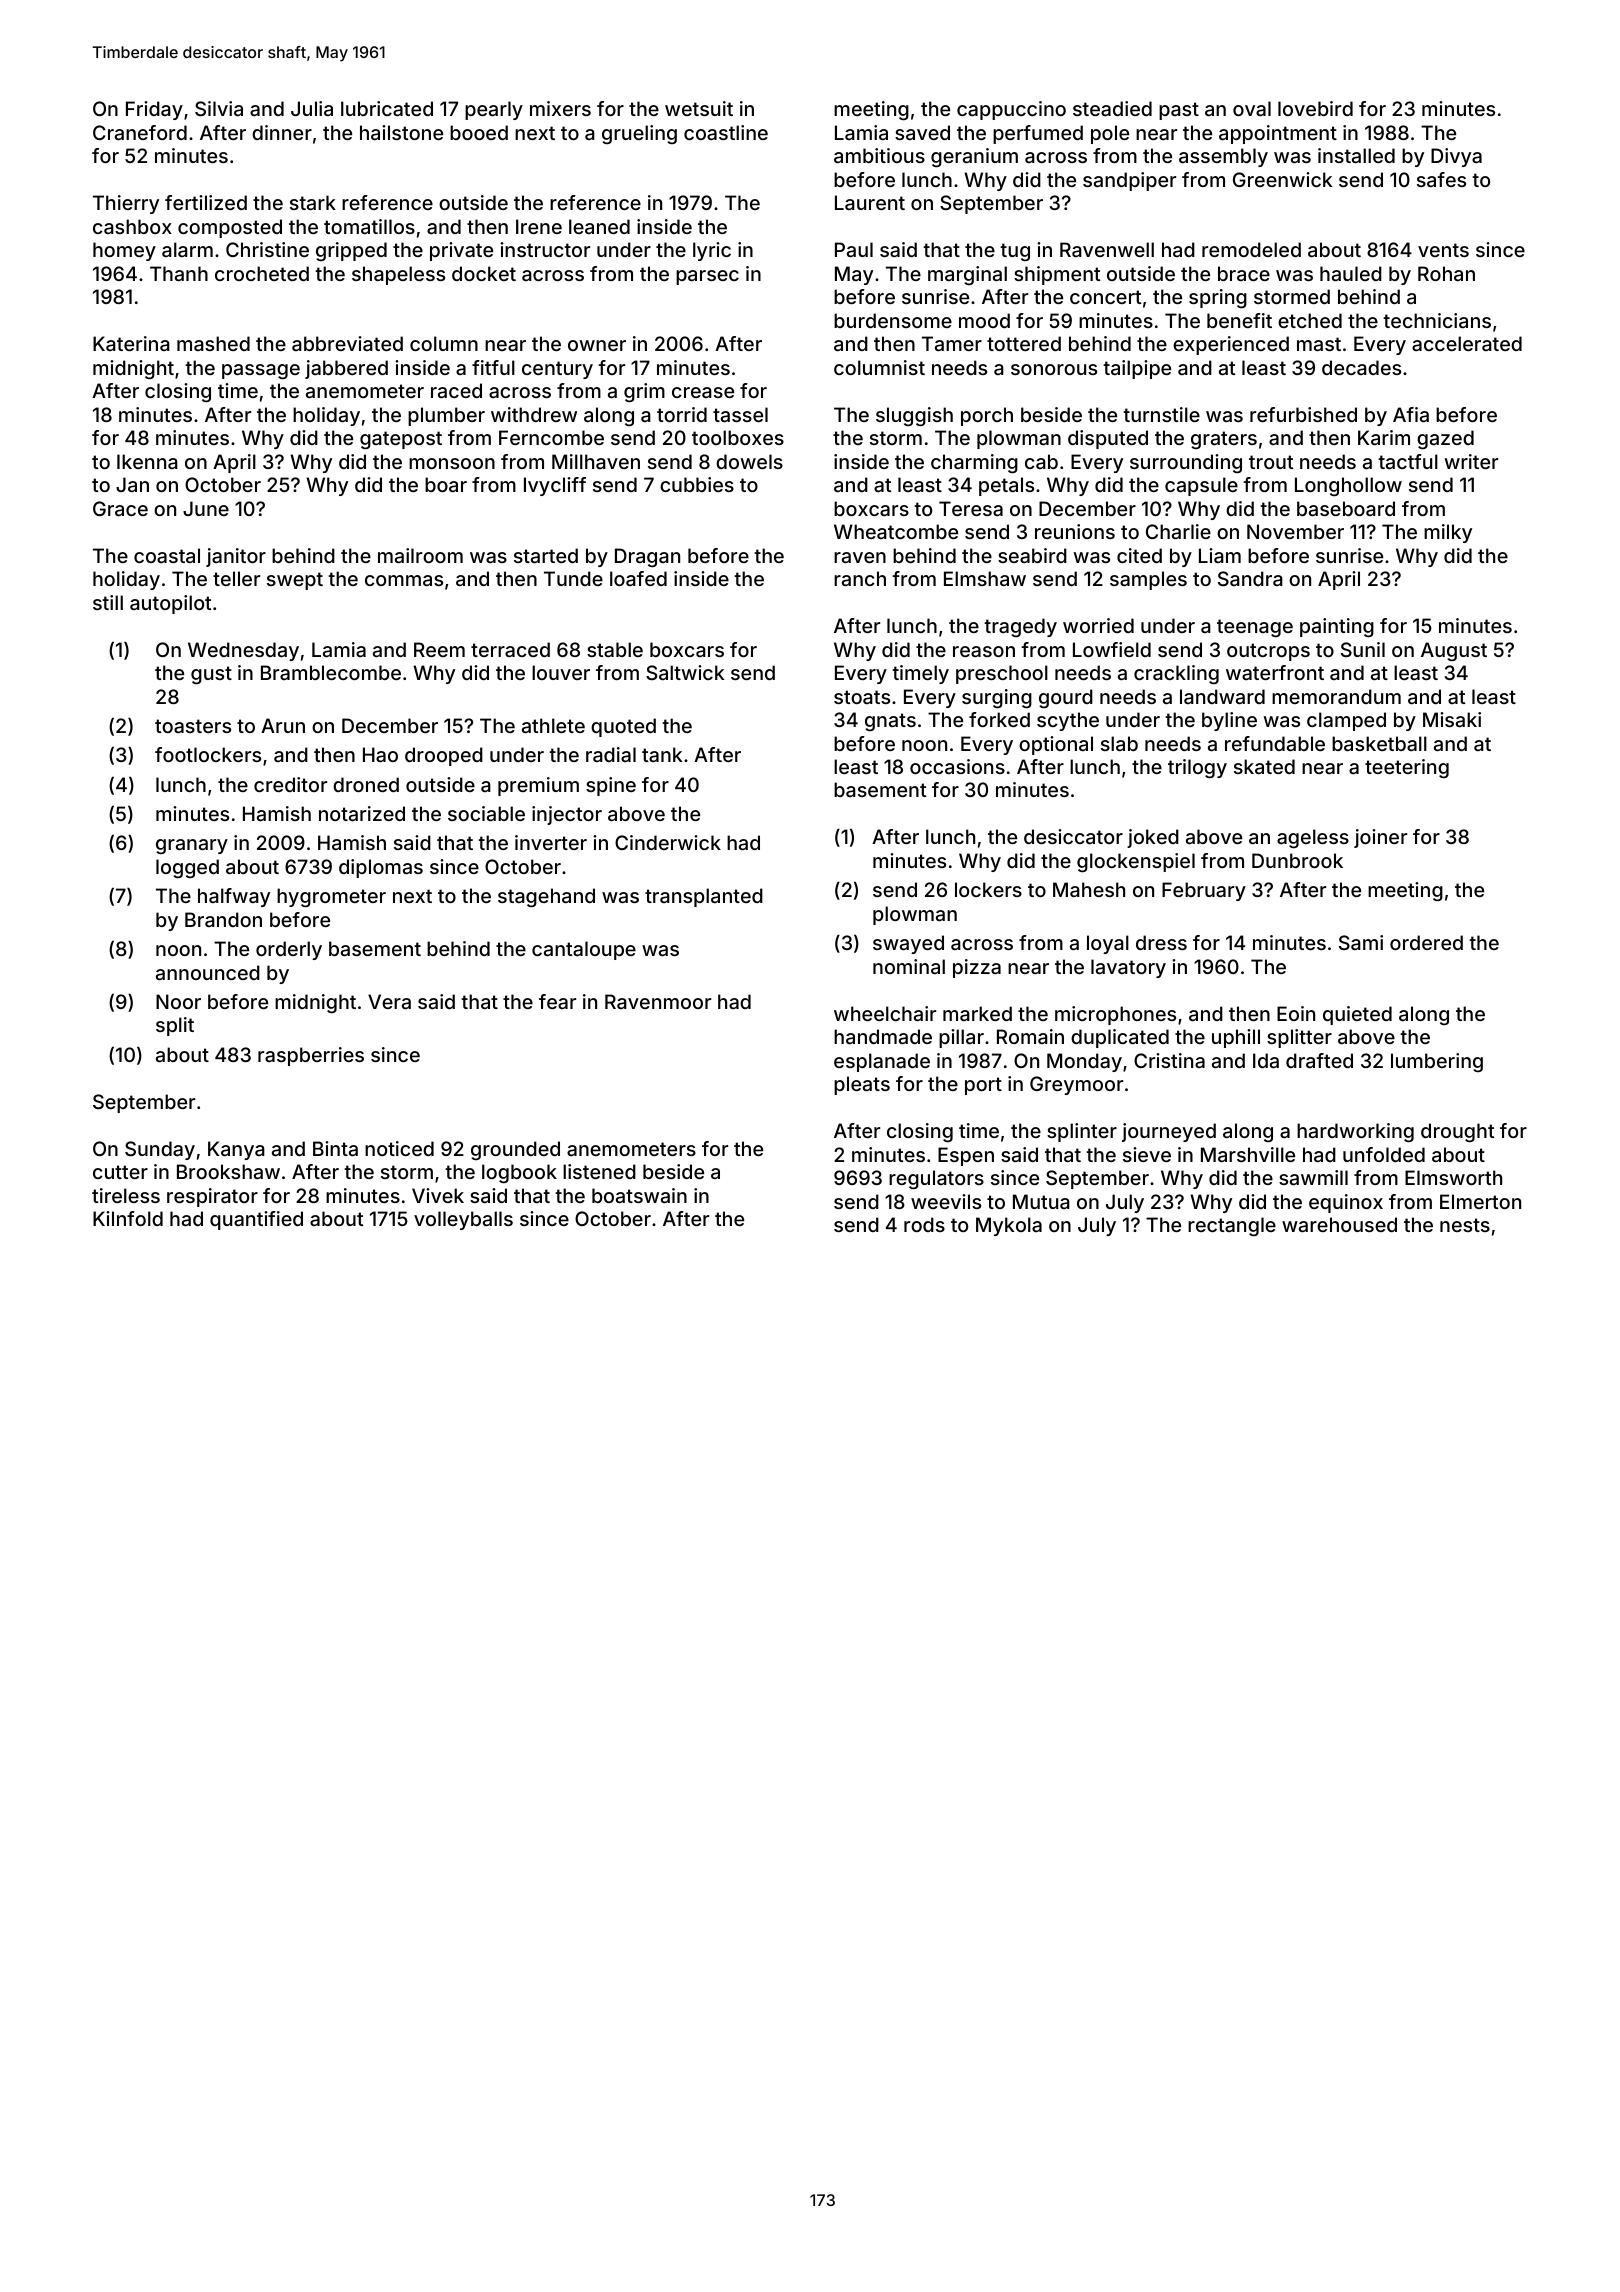  I want to click on burdensome, so click(893, 320).
